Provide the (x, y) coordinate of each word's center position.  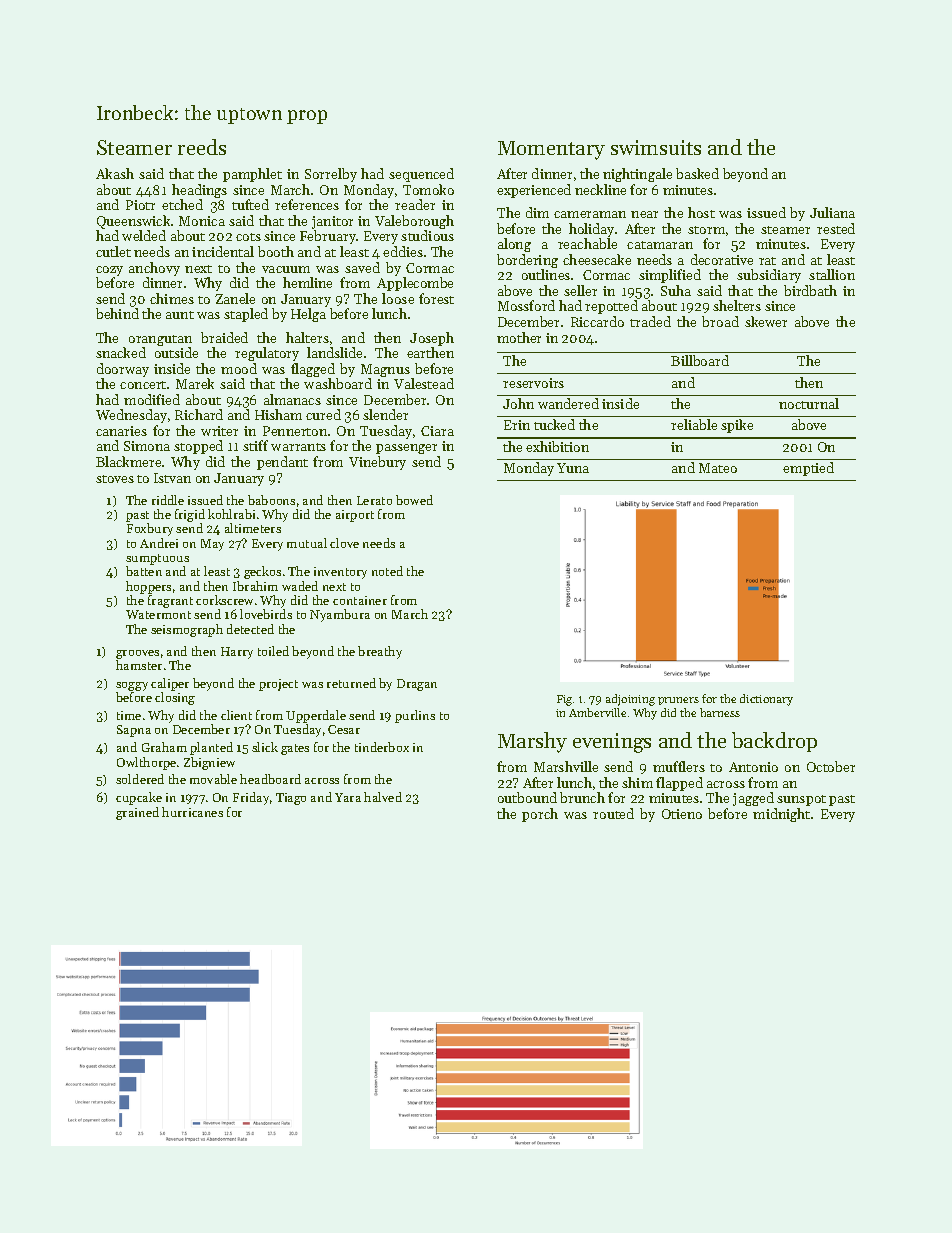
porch (540, 815)
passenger (406, 449)
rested (836, 228)
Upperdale (316, 716)
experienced (534, 191)
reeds (202, 147)
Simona (147, 446)
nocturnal (809, 403)
